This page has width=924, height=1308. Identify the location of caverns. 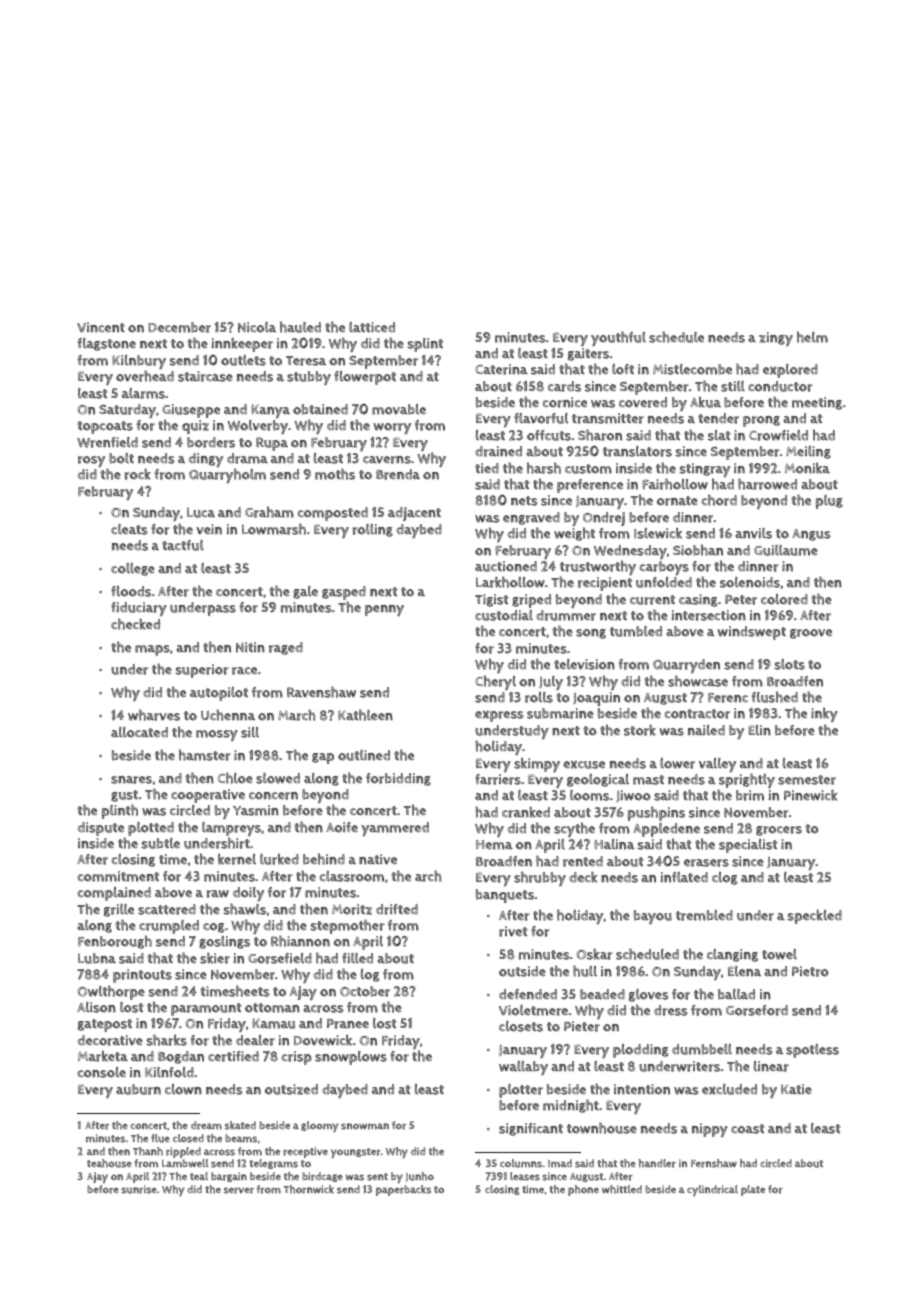
(387, 460).
